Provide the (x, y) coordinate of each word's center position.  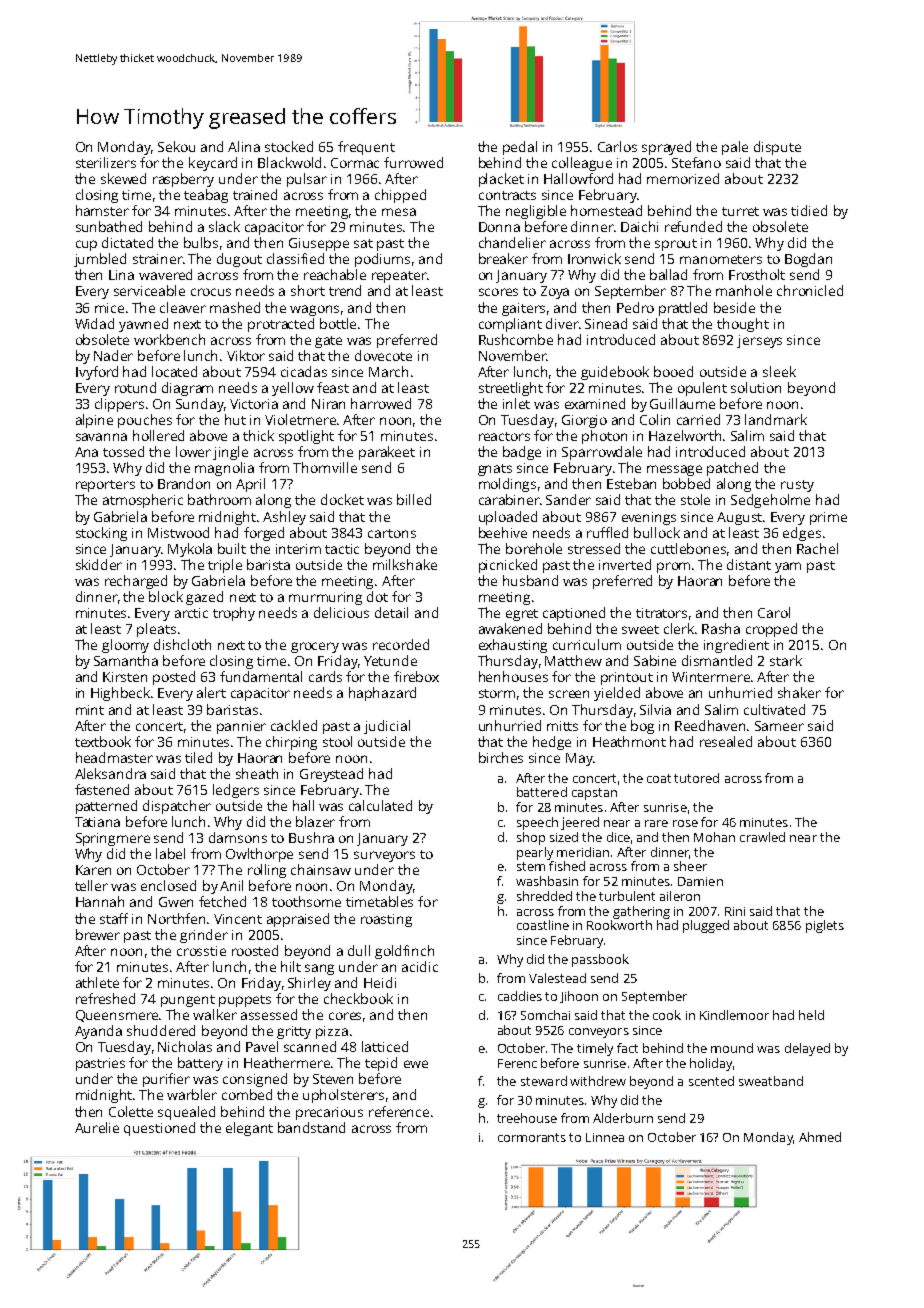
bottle (338, 323)
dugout (239, 260)
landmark (776, 419)
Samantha (126, 660)
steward (544, 1081)
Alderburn (623, 1118)
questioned (159, 1129)
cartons (392, 533)
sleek (779, 371)
